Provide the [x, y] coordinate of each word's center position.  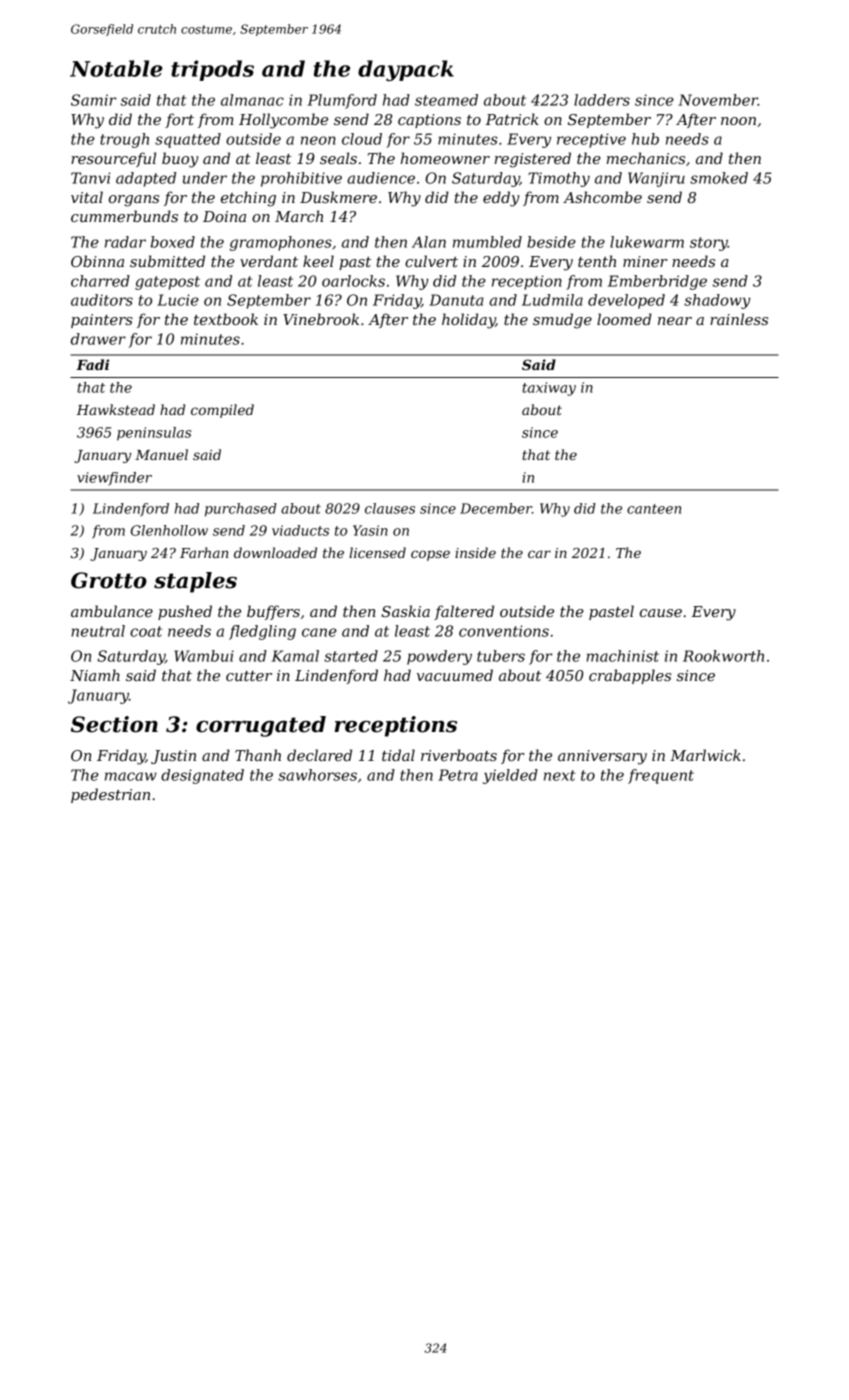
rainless [739, 319]
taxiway [549, 389]
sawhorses [317, 775]
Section [114, 724]
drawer [98, 339]
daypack [406, 70]
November [718, 100]
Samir [93, 100]
